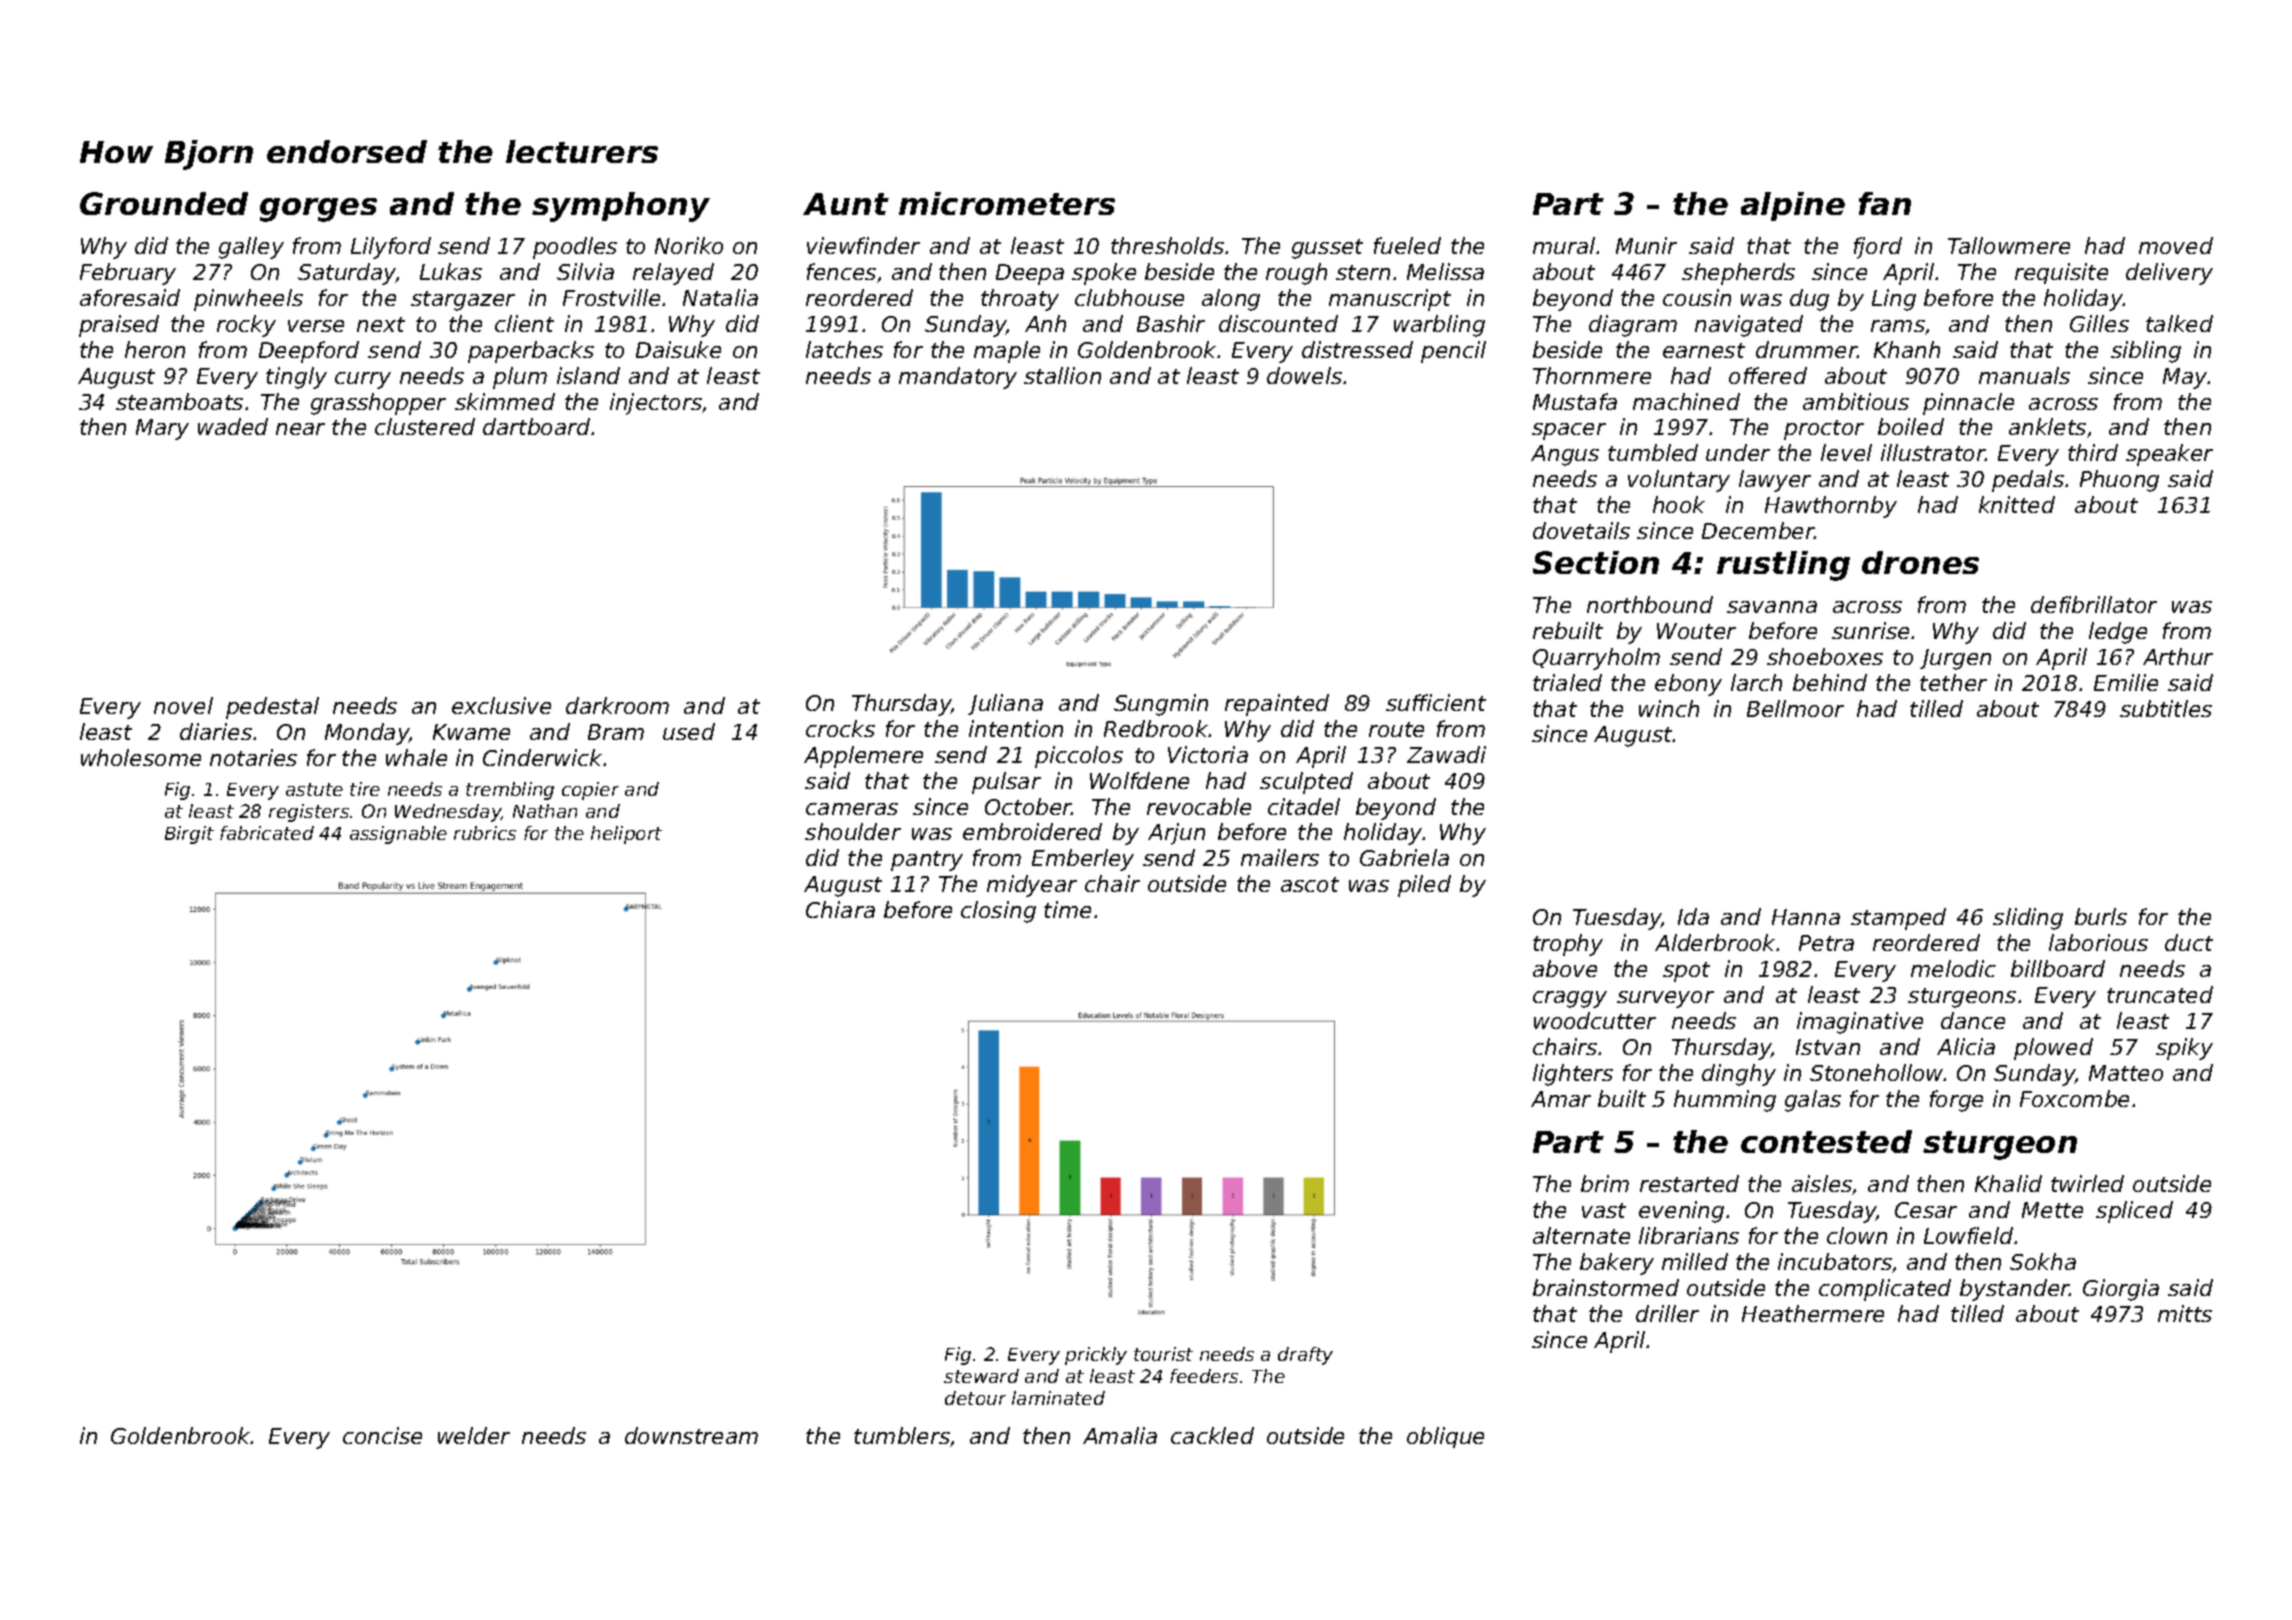 This page has height=1620, width=2292. Describe the element at coordinates (617, 705) in the page. I see `darkroom` at that location.
